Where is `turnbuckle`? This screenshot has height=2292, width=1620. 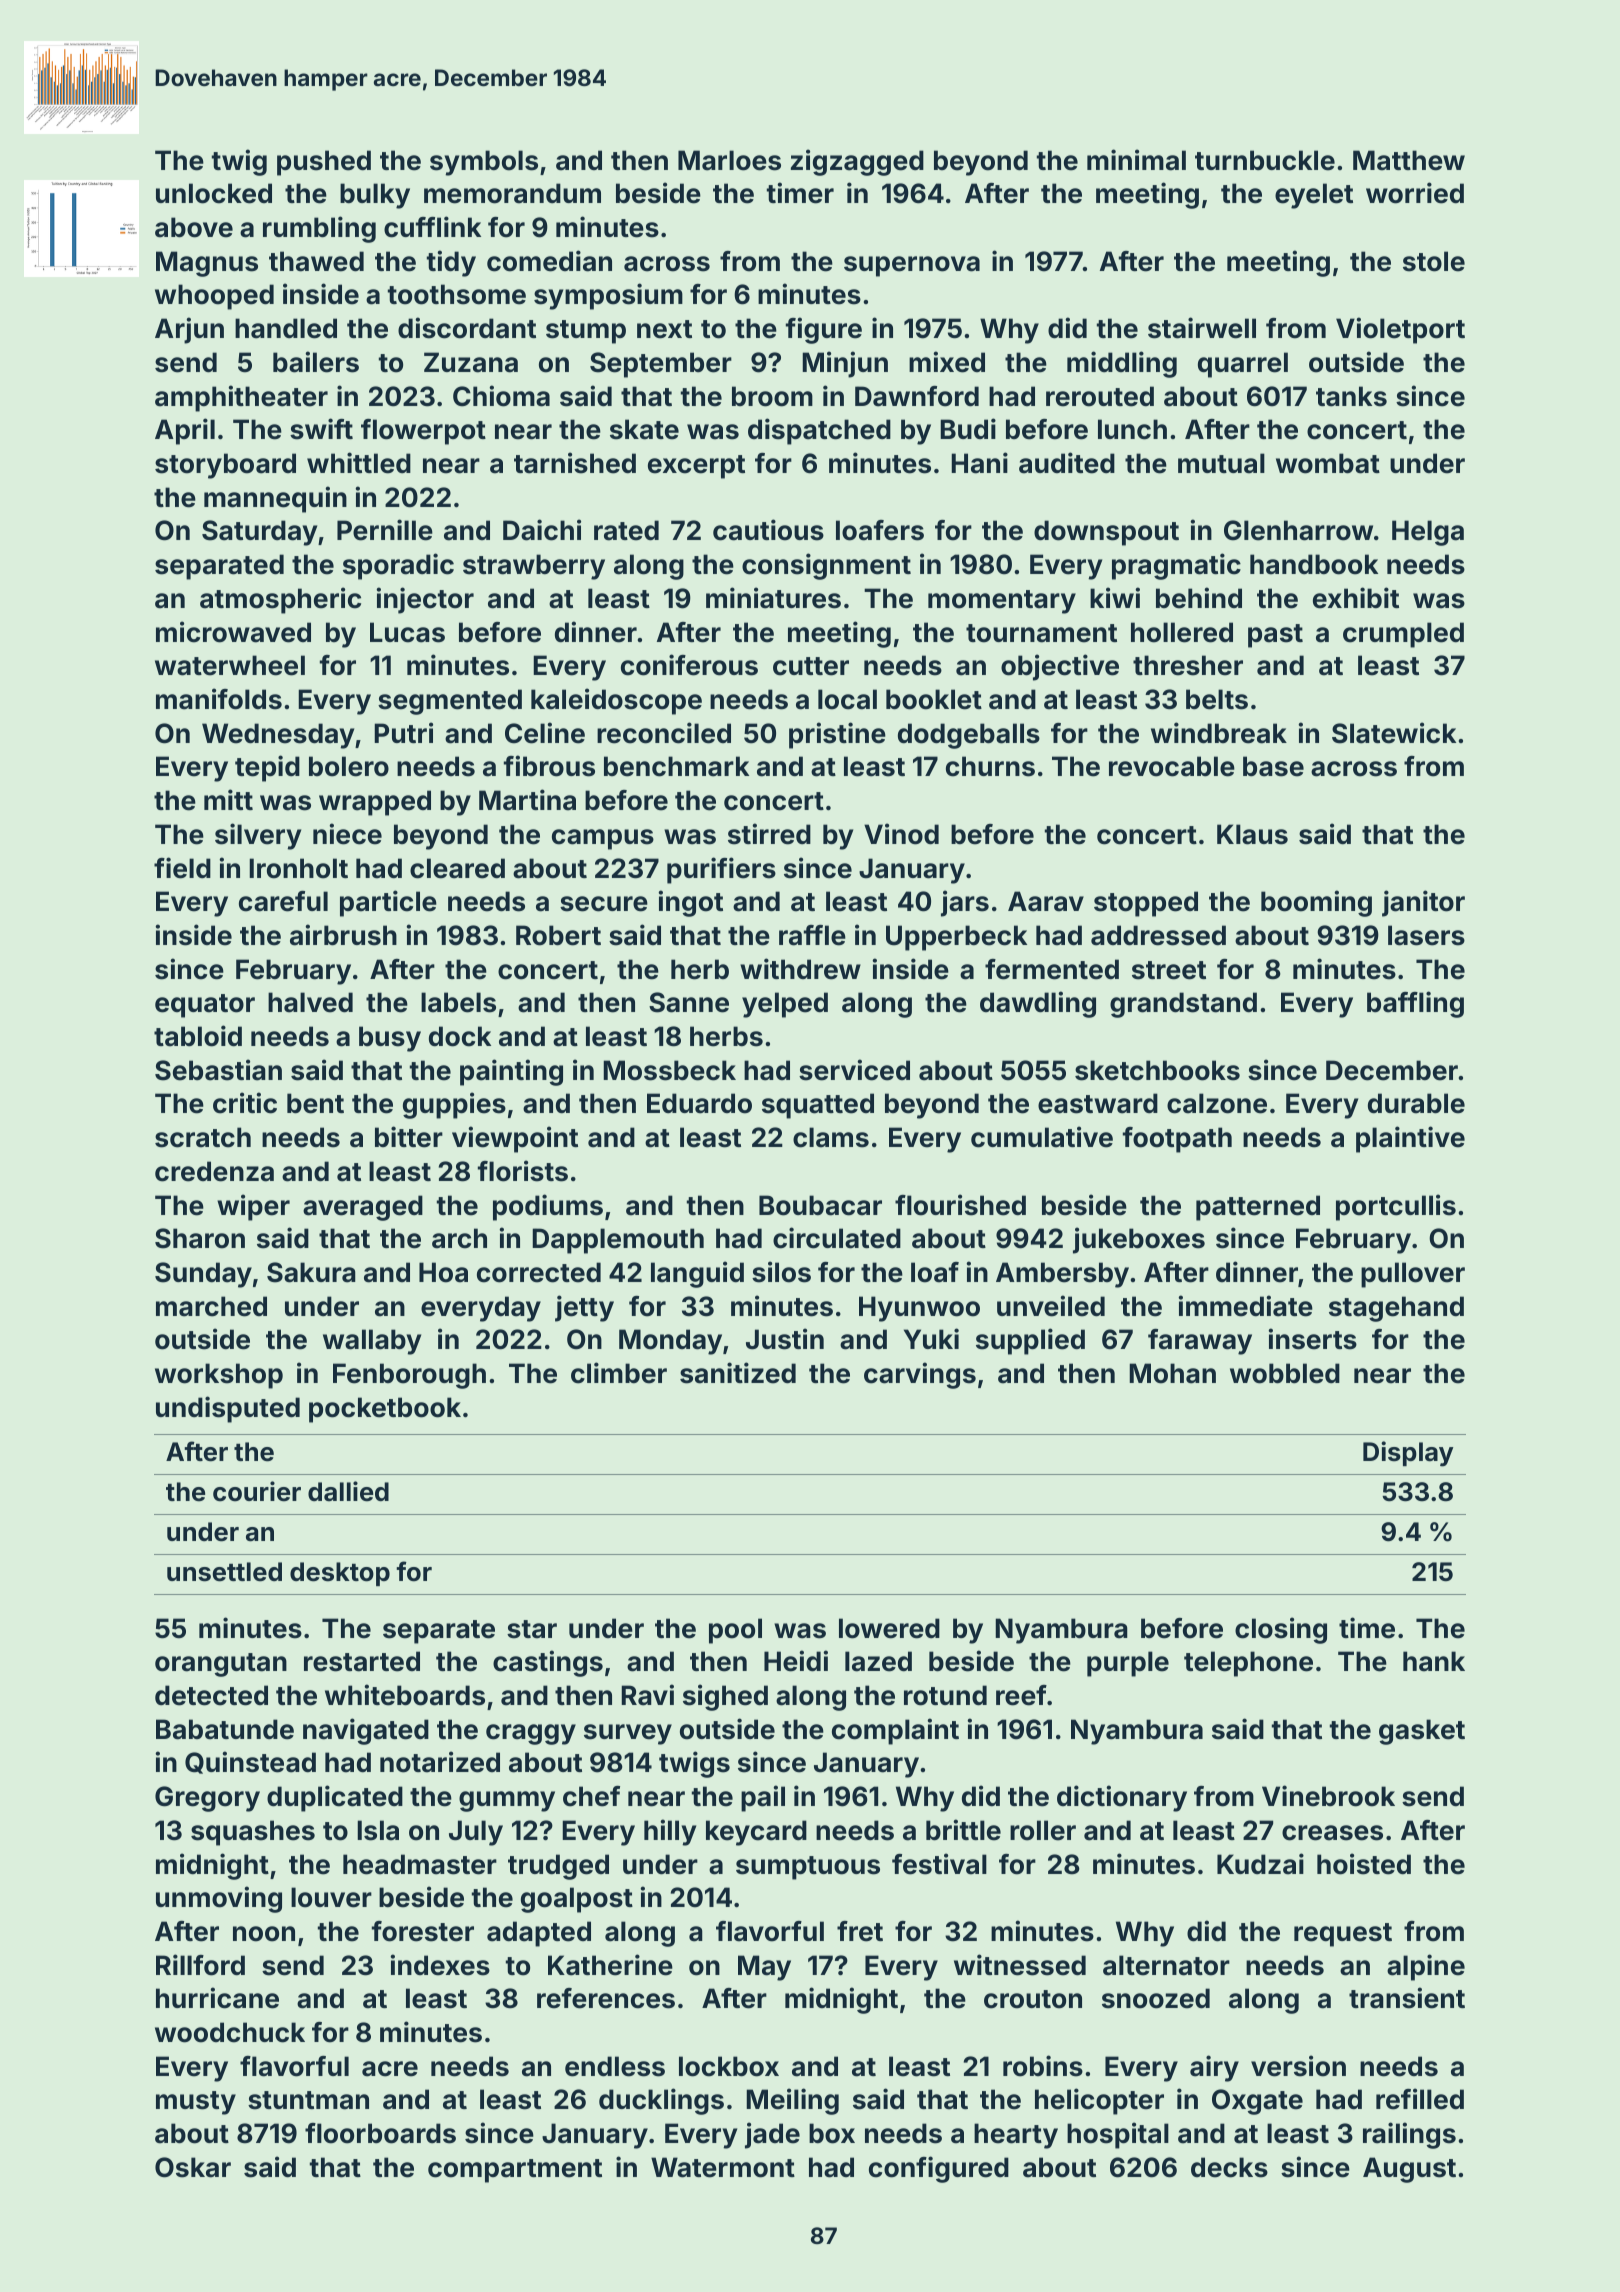
turnbuckle is located at coordinates (1265, 160).
